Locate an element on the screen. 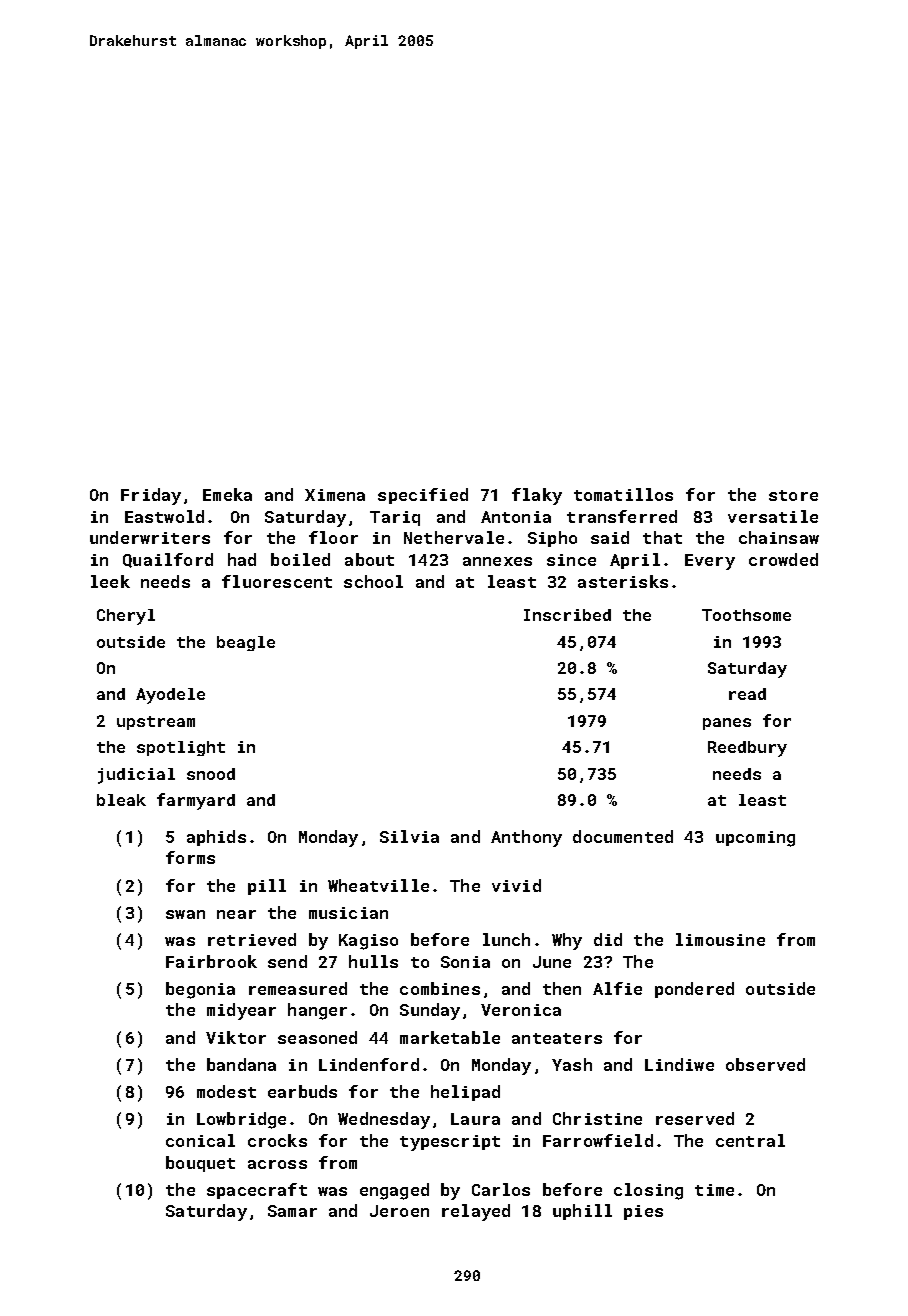 The width and height of the screenshot is (908, 1316). upcoming is located at coordinates (755, 839).
